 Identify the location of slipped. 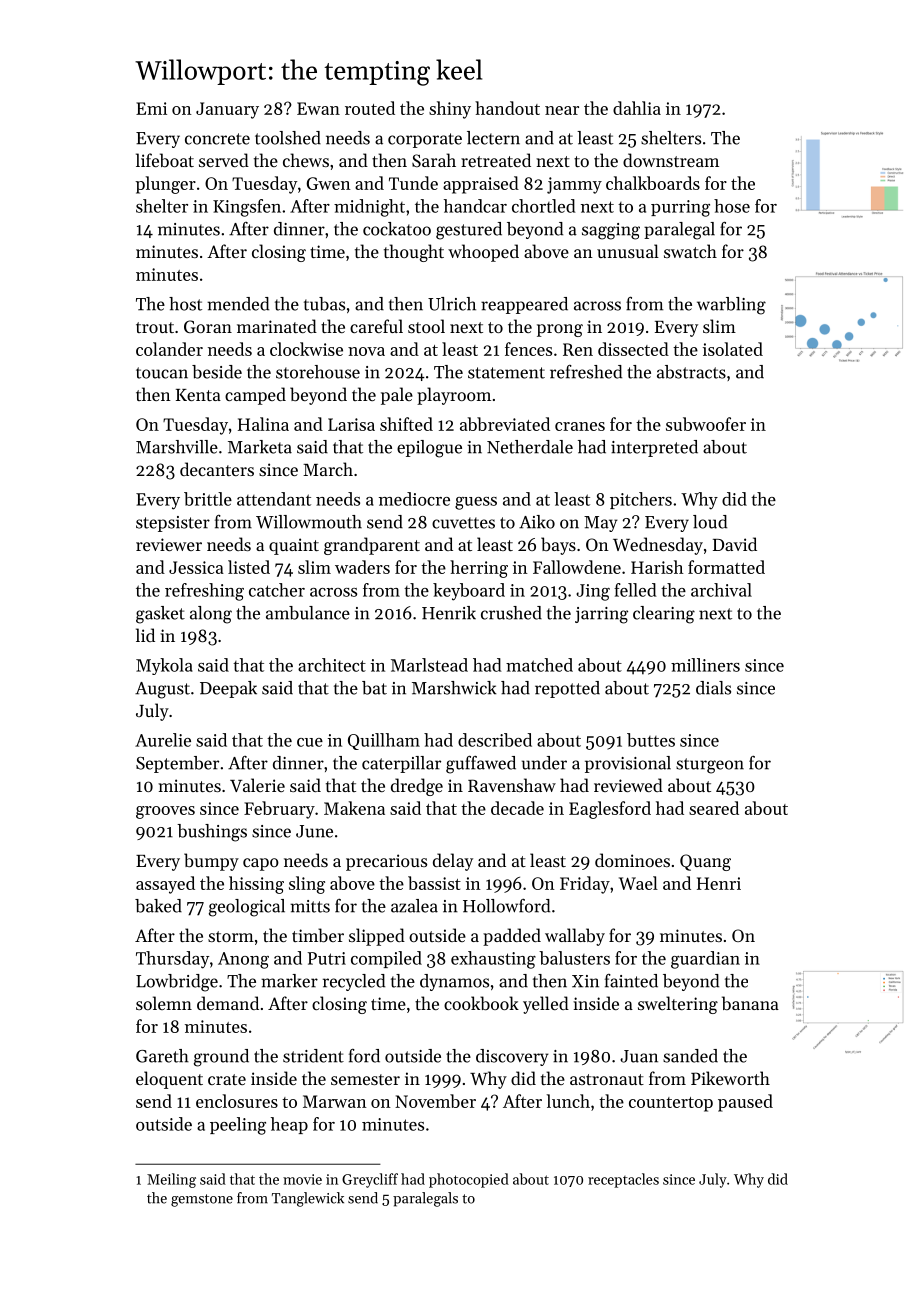
(377, 937).
